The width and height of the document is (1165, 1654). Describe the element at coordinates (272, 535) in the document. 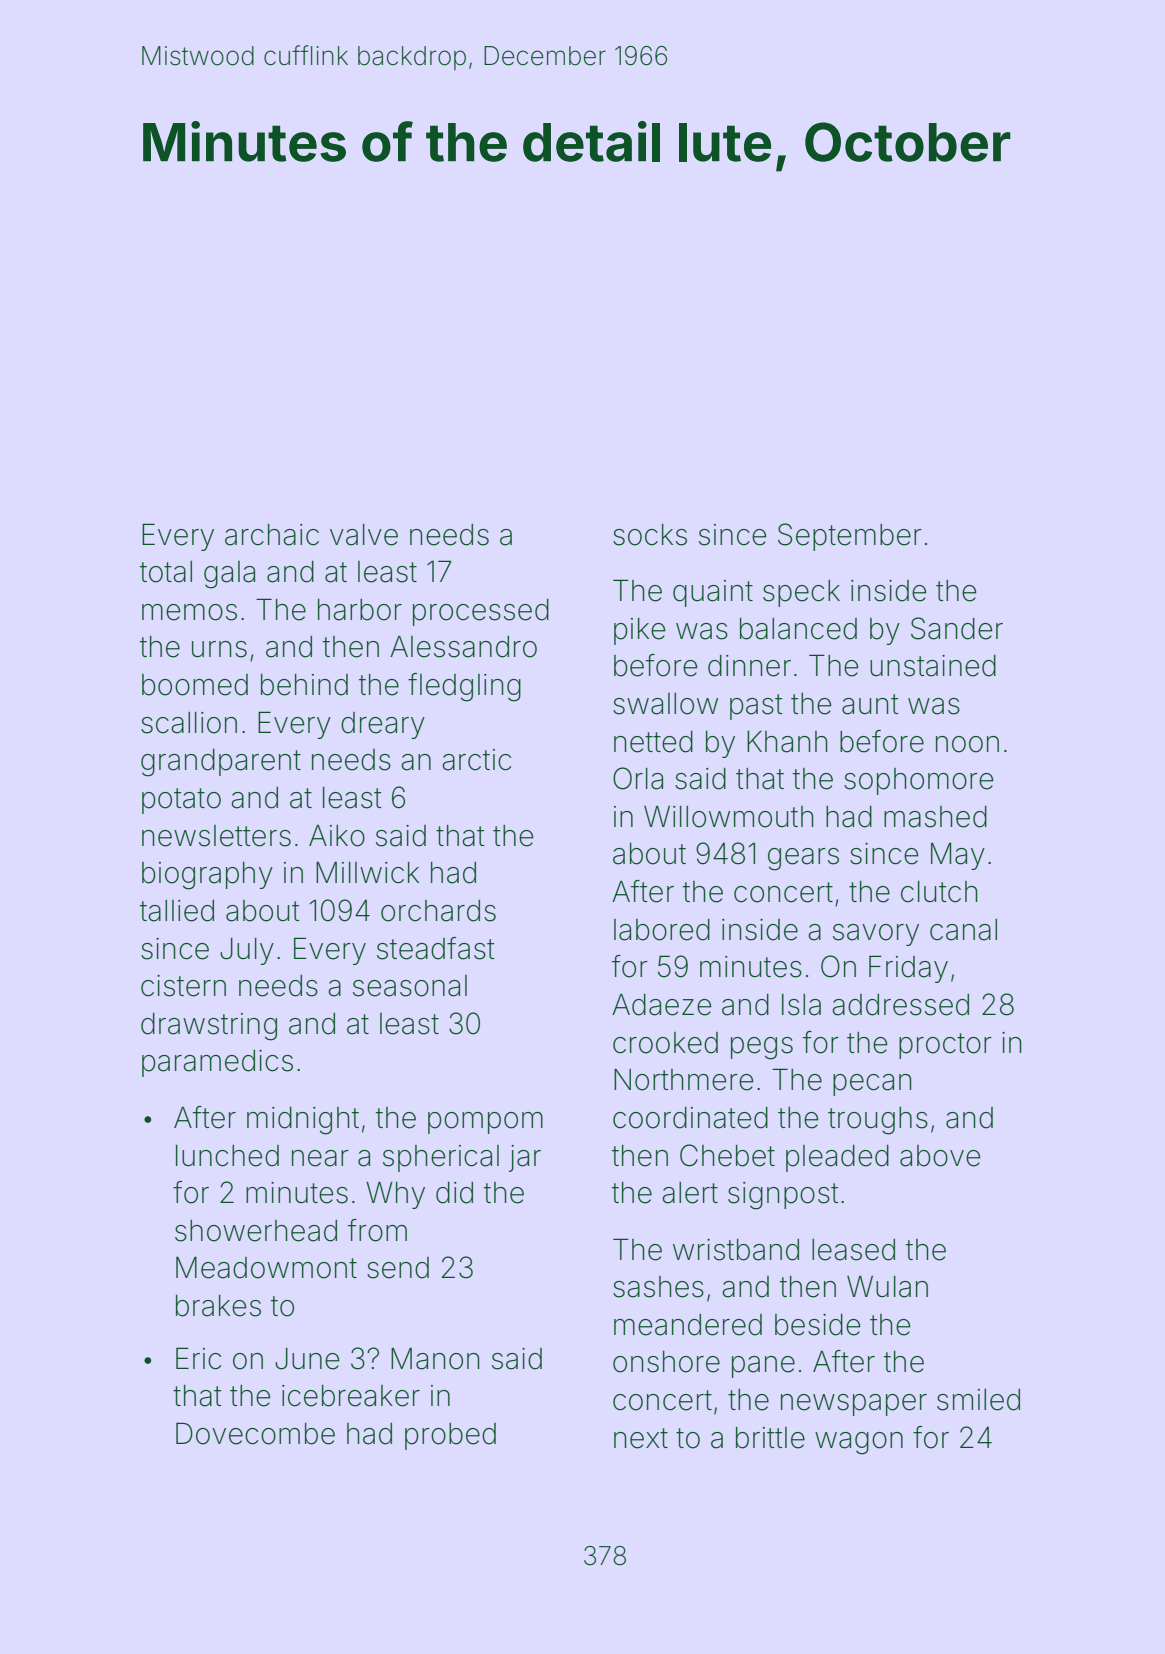

I see `archaic` at that location.
